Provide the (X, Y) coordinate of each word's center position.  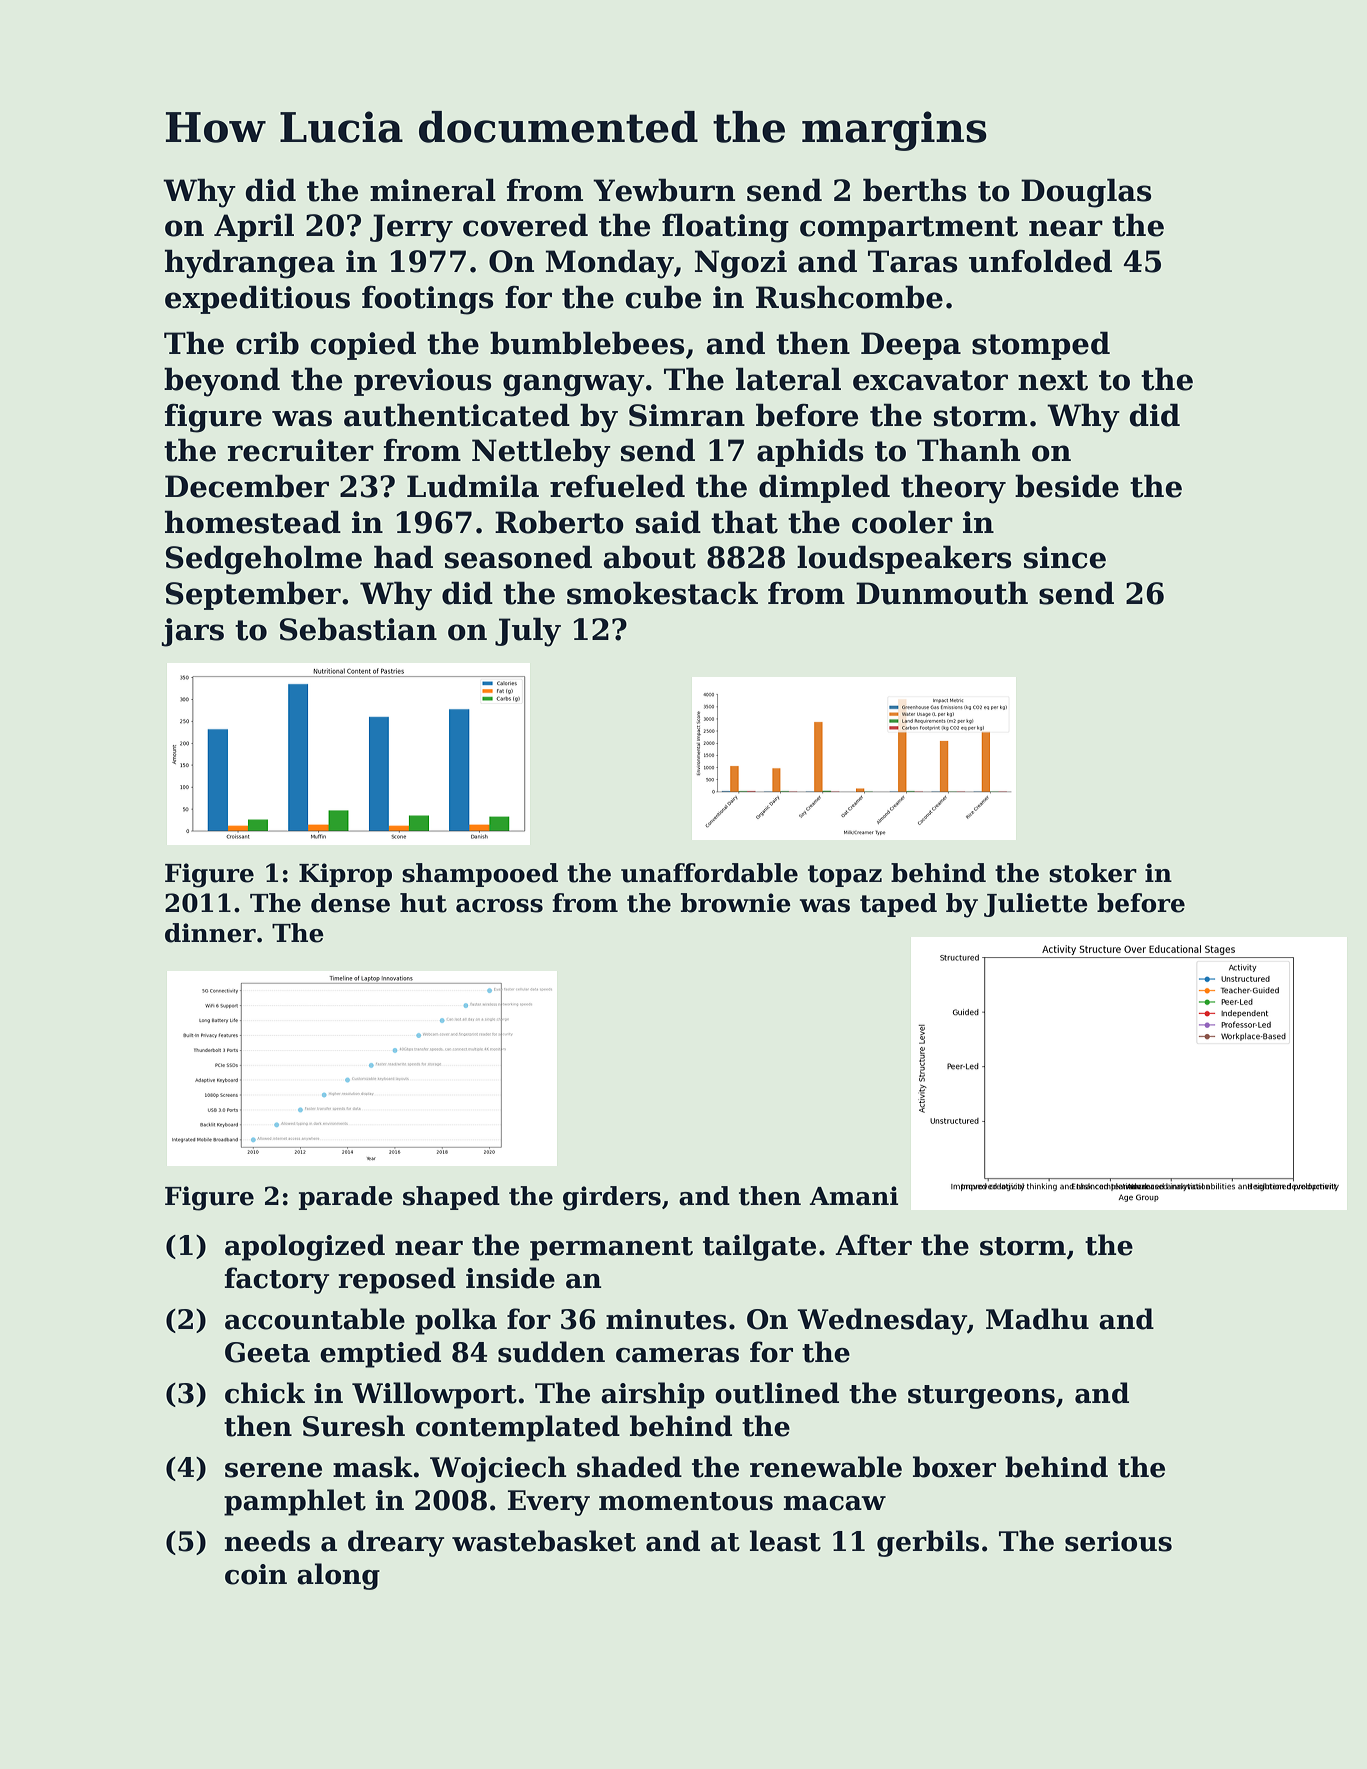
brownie (736, 903)
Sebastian (358, 629)
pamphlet (295, 1502)
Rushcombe (849, 297)
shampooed (480, 875)
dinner (210, 933)
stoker (1093, 873)
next (1053, 380)
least (785, 1541)
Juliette (1036, 905)
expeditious (257, 299)
